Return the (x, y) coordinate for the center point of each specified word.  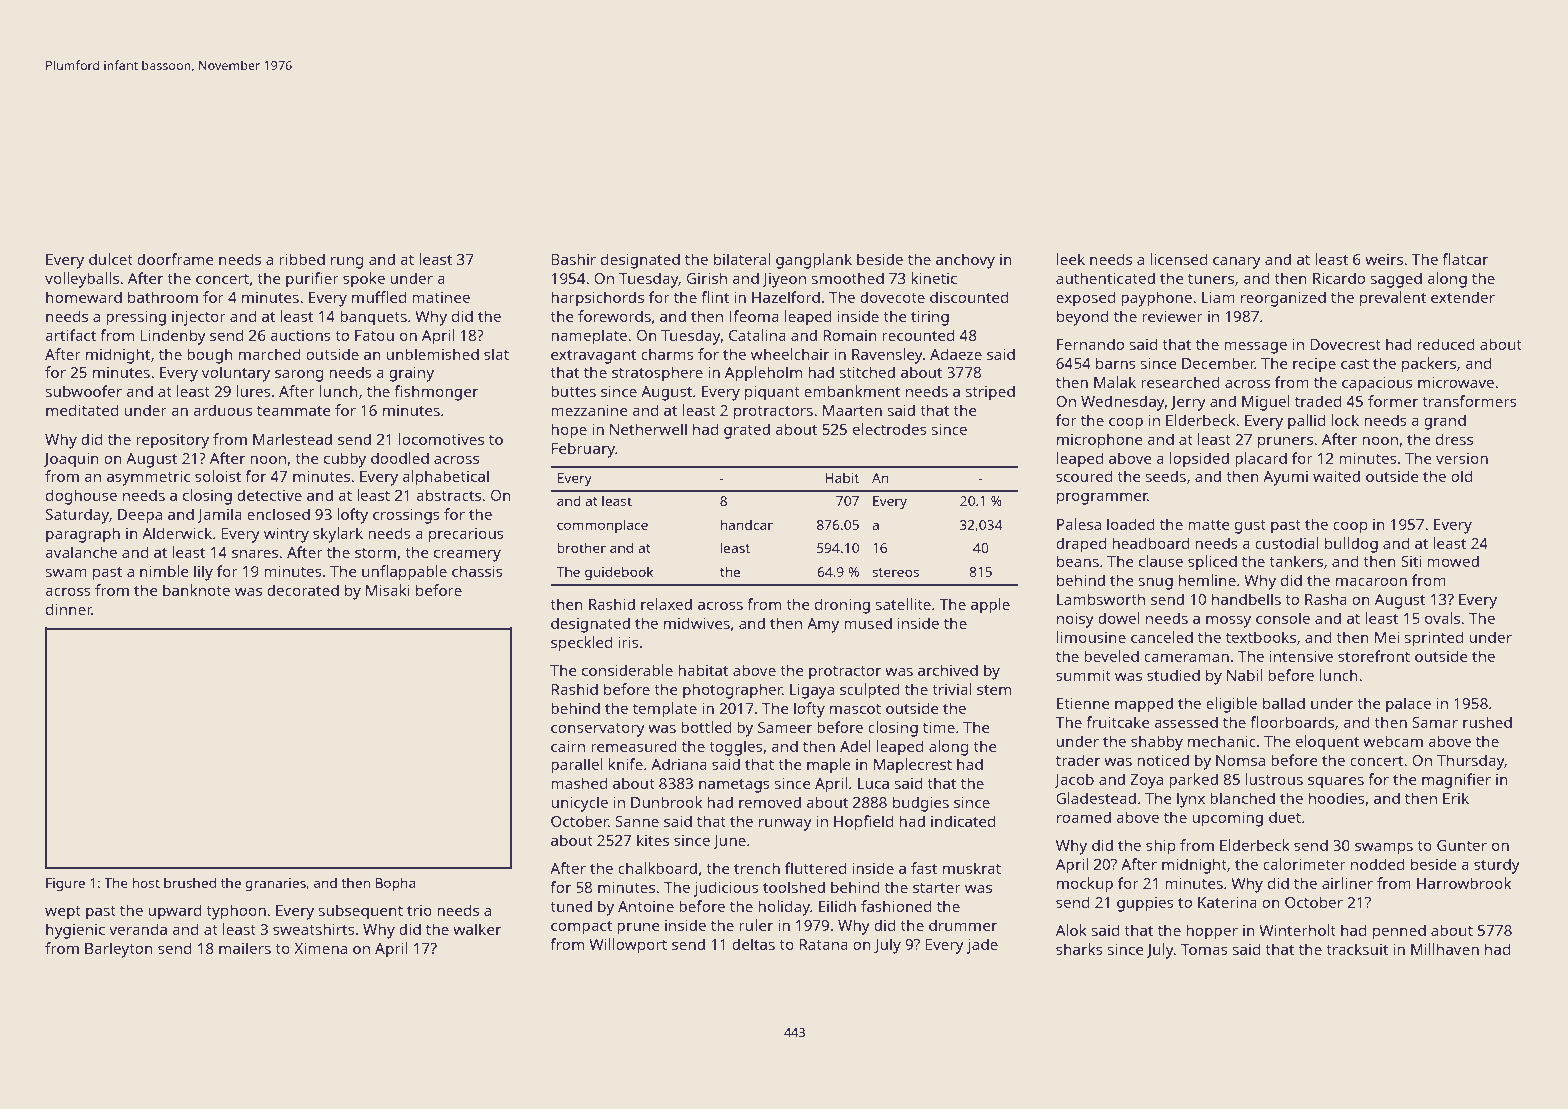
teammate (294, 411)
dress (1454, 439)
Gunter (1462, 845)
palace (1408, 705)
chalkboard (657, 868)
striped (990, 393)
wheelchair (790, 354)
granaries (275, 884)
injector (199, 318)
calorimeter (1304, 864)
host (146, 883)
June (729, 842)
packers (1429, 365)
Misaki (388, 590)
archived (948, 670)
